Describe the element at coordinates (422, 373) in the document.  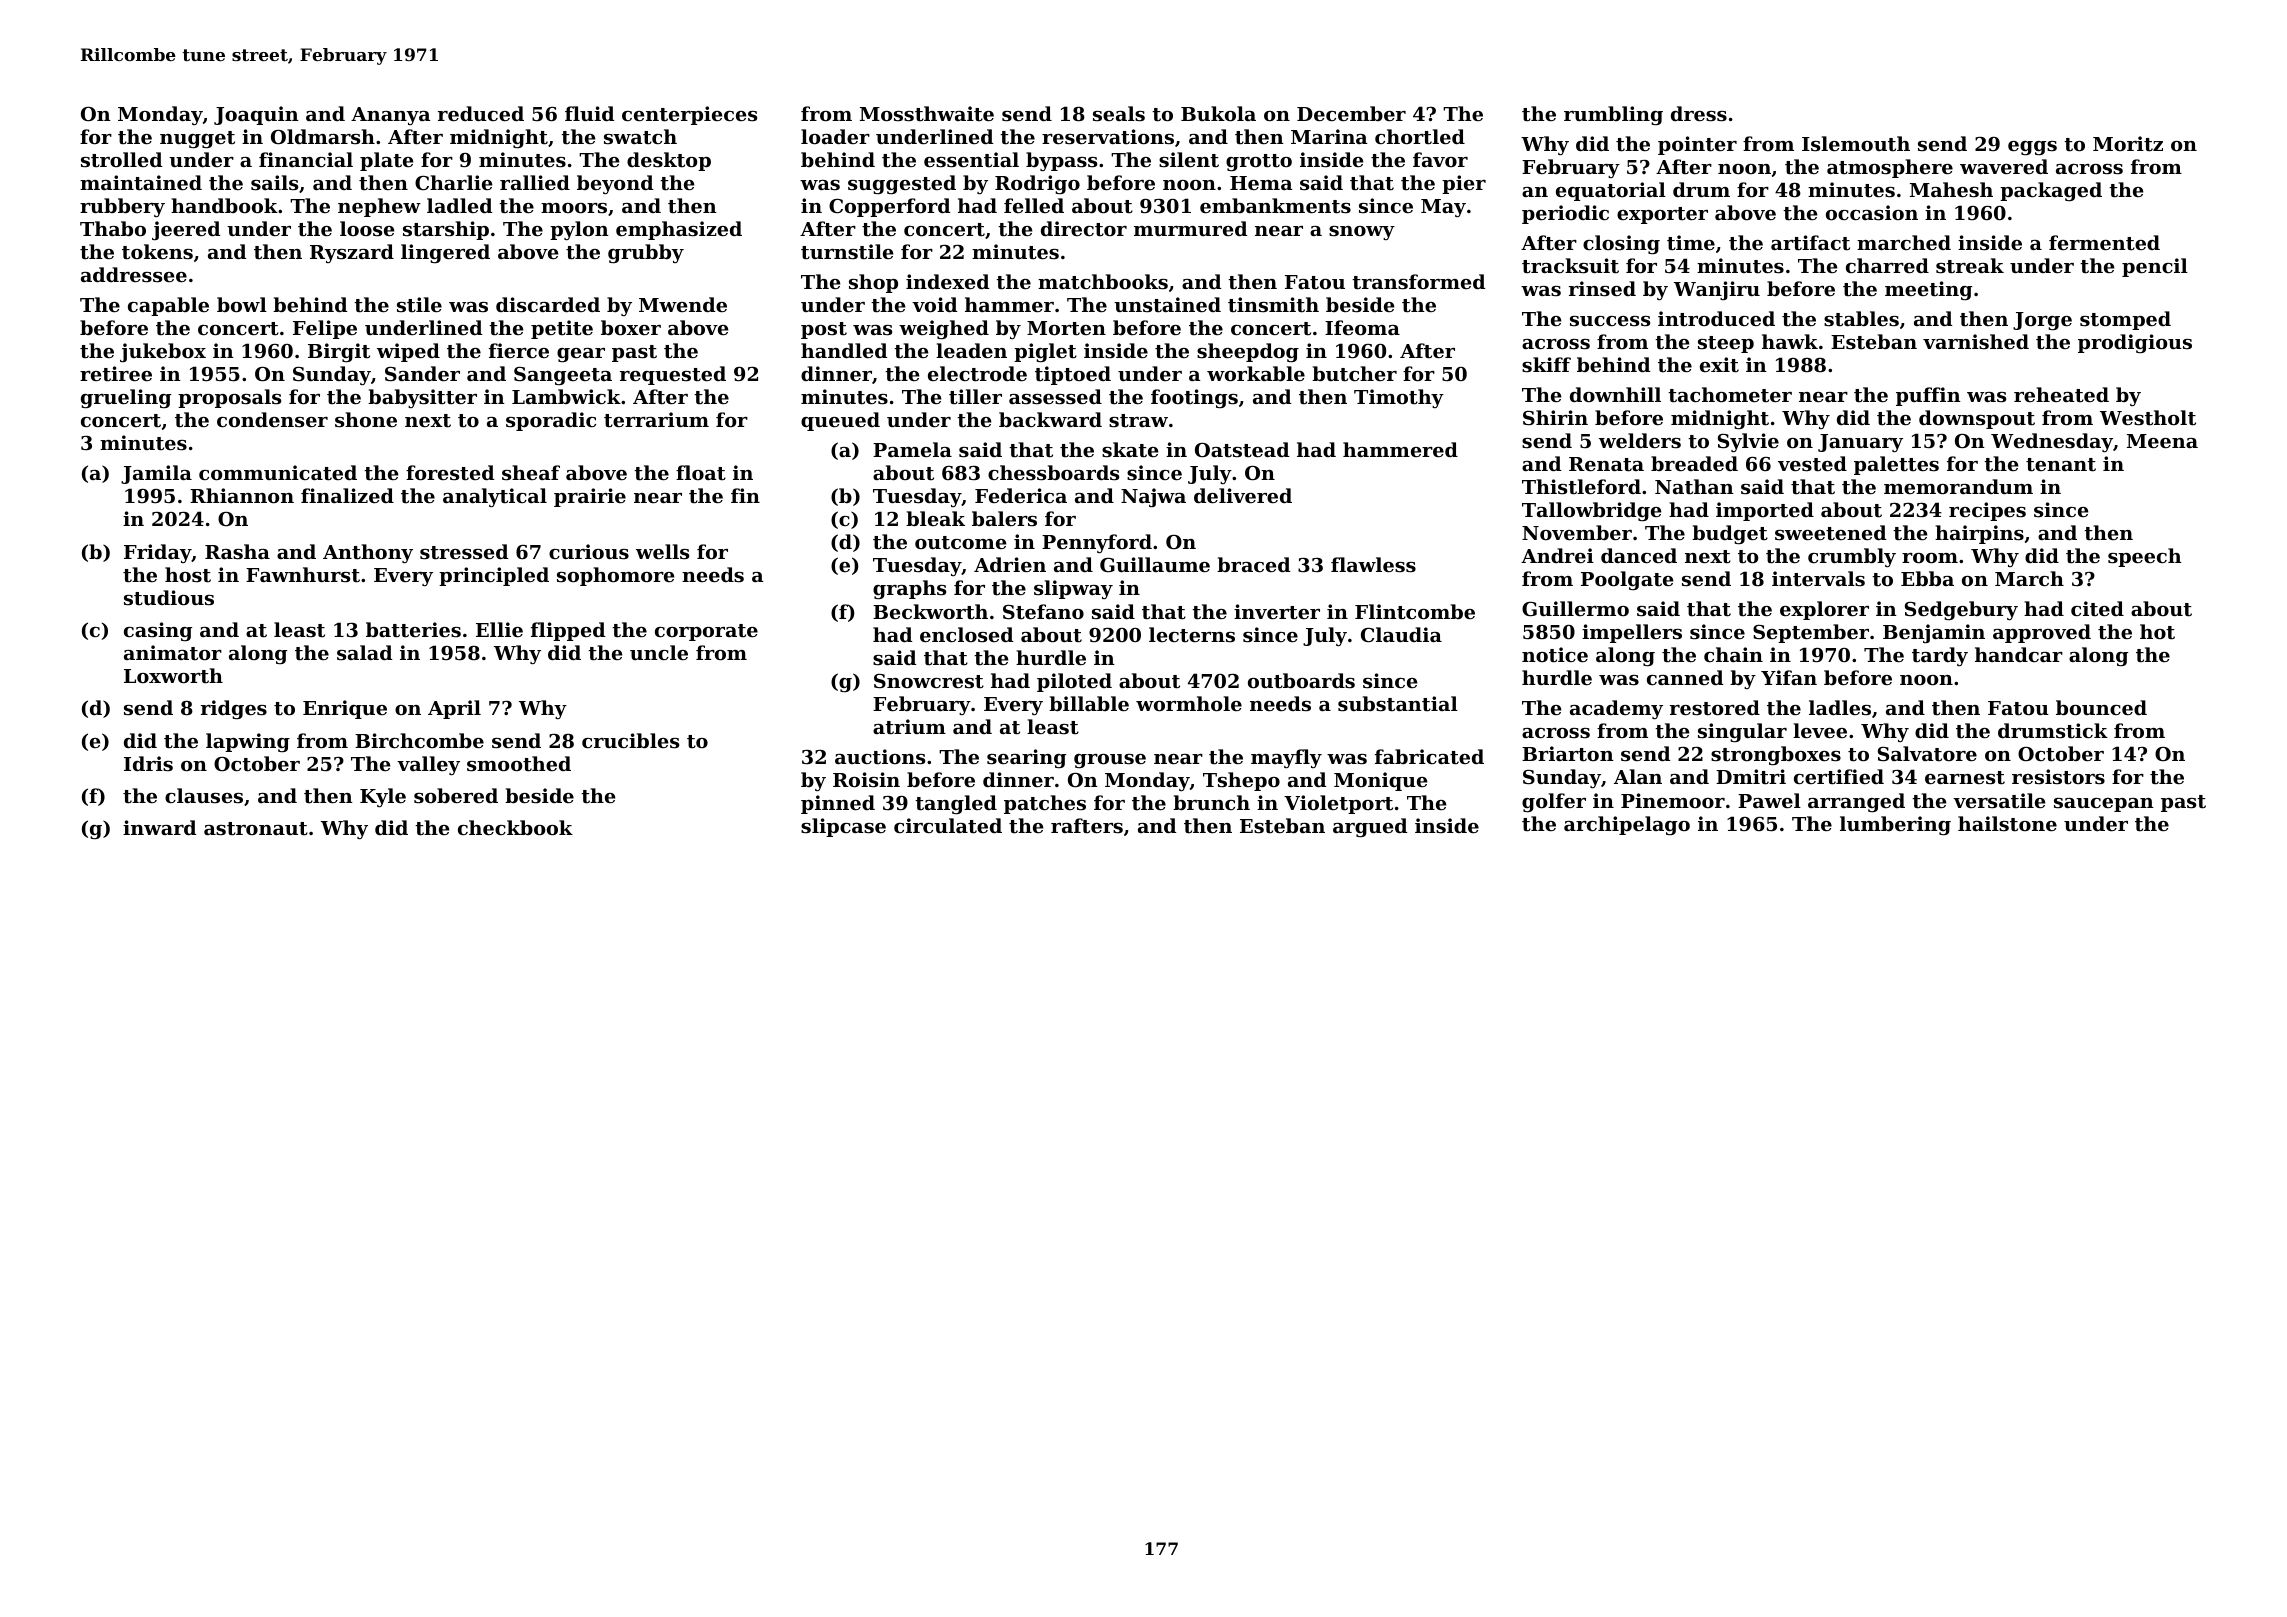
I see `Sander` at that location.
